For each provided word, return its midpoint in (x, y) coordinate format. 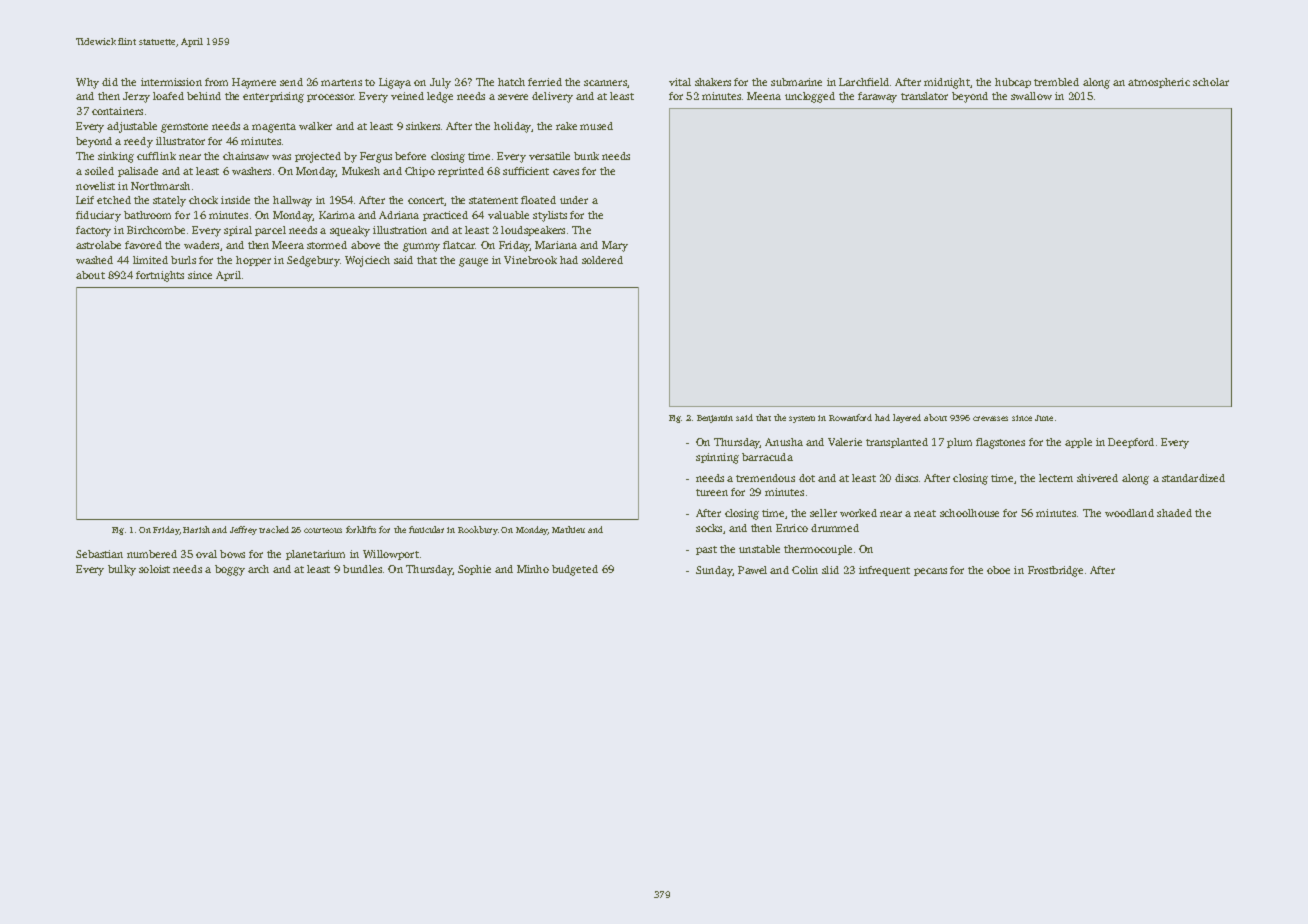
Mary (615, 246)
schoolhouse (969, 513)
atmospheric (1159, 83)
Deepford (1131, 443)
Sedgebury (313, 261)
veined (407, 96)
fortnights (160, 276)
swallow (1031, 96)
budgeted (575, 570)
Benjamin (715, 419)
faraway (877, 97)
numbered (152, 554)
